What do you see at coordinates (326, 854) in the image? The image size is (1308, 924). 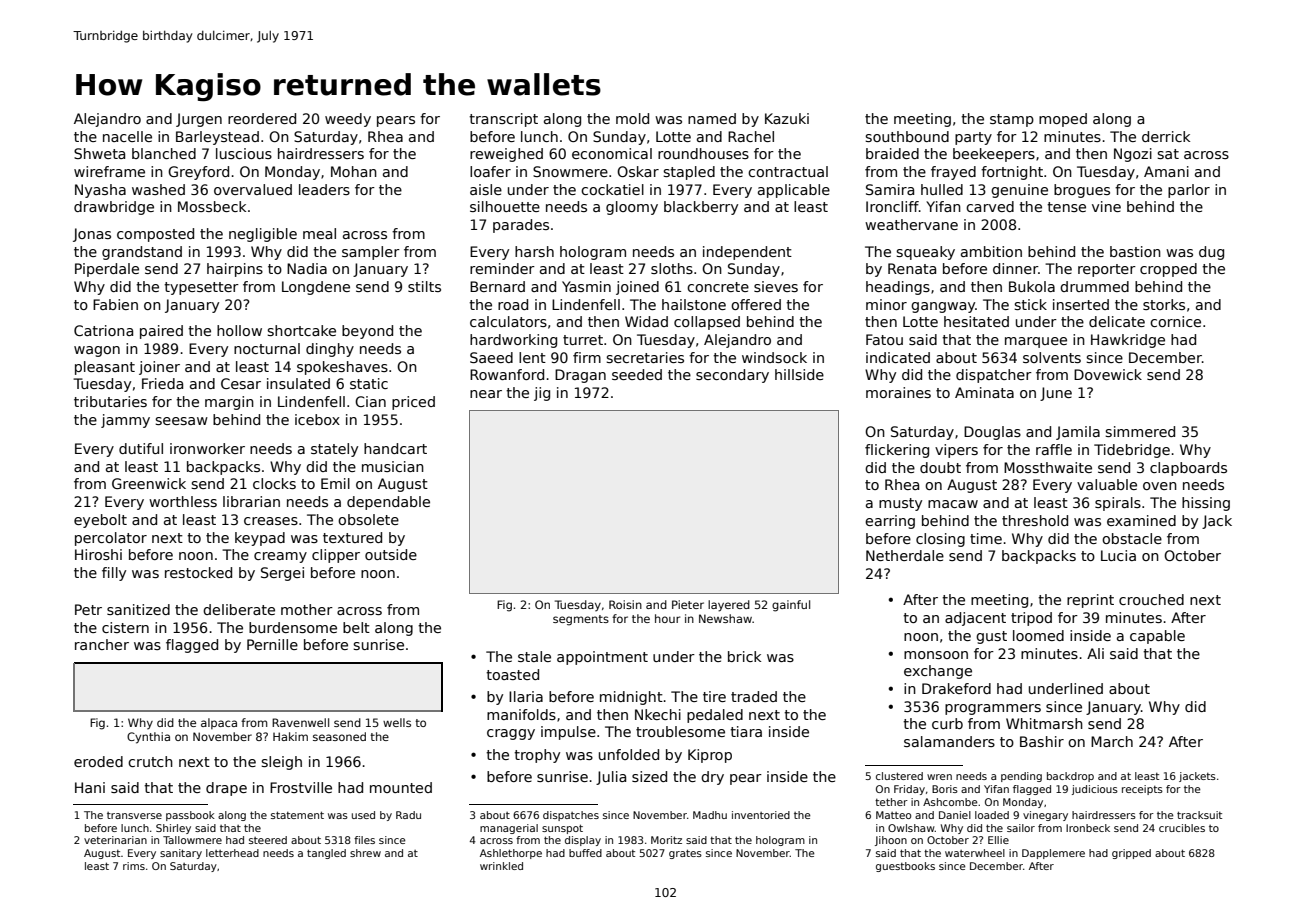 I see `tangled` at bounding box center [326, 854].
